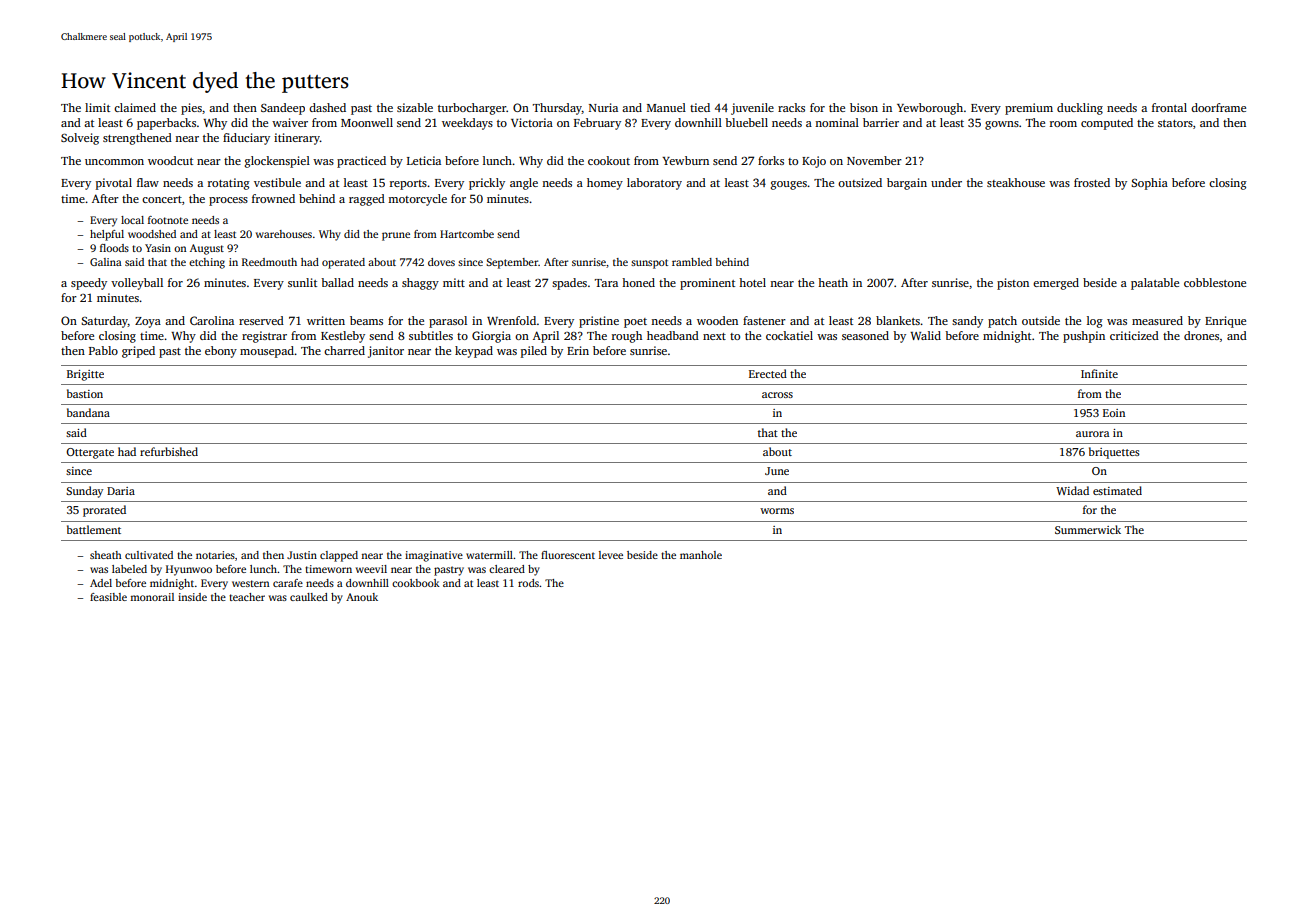  I want to click on June, so click(777, 471).
